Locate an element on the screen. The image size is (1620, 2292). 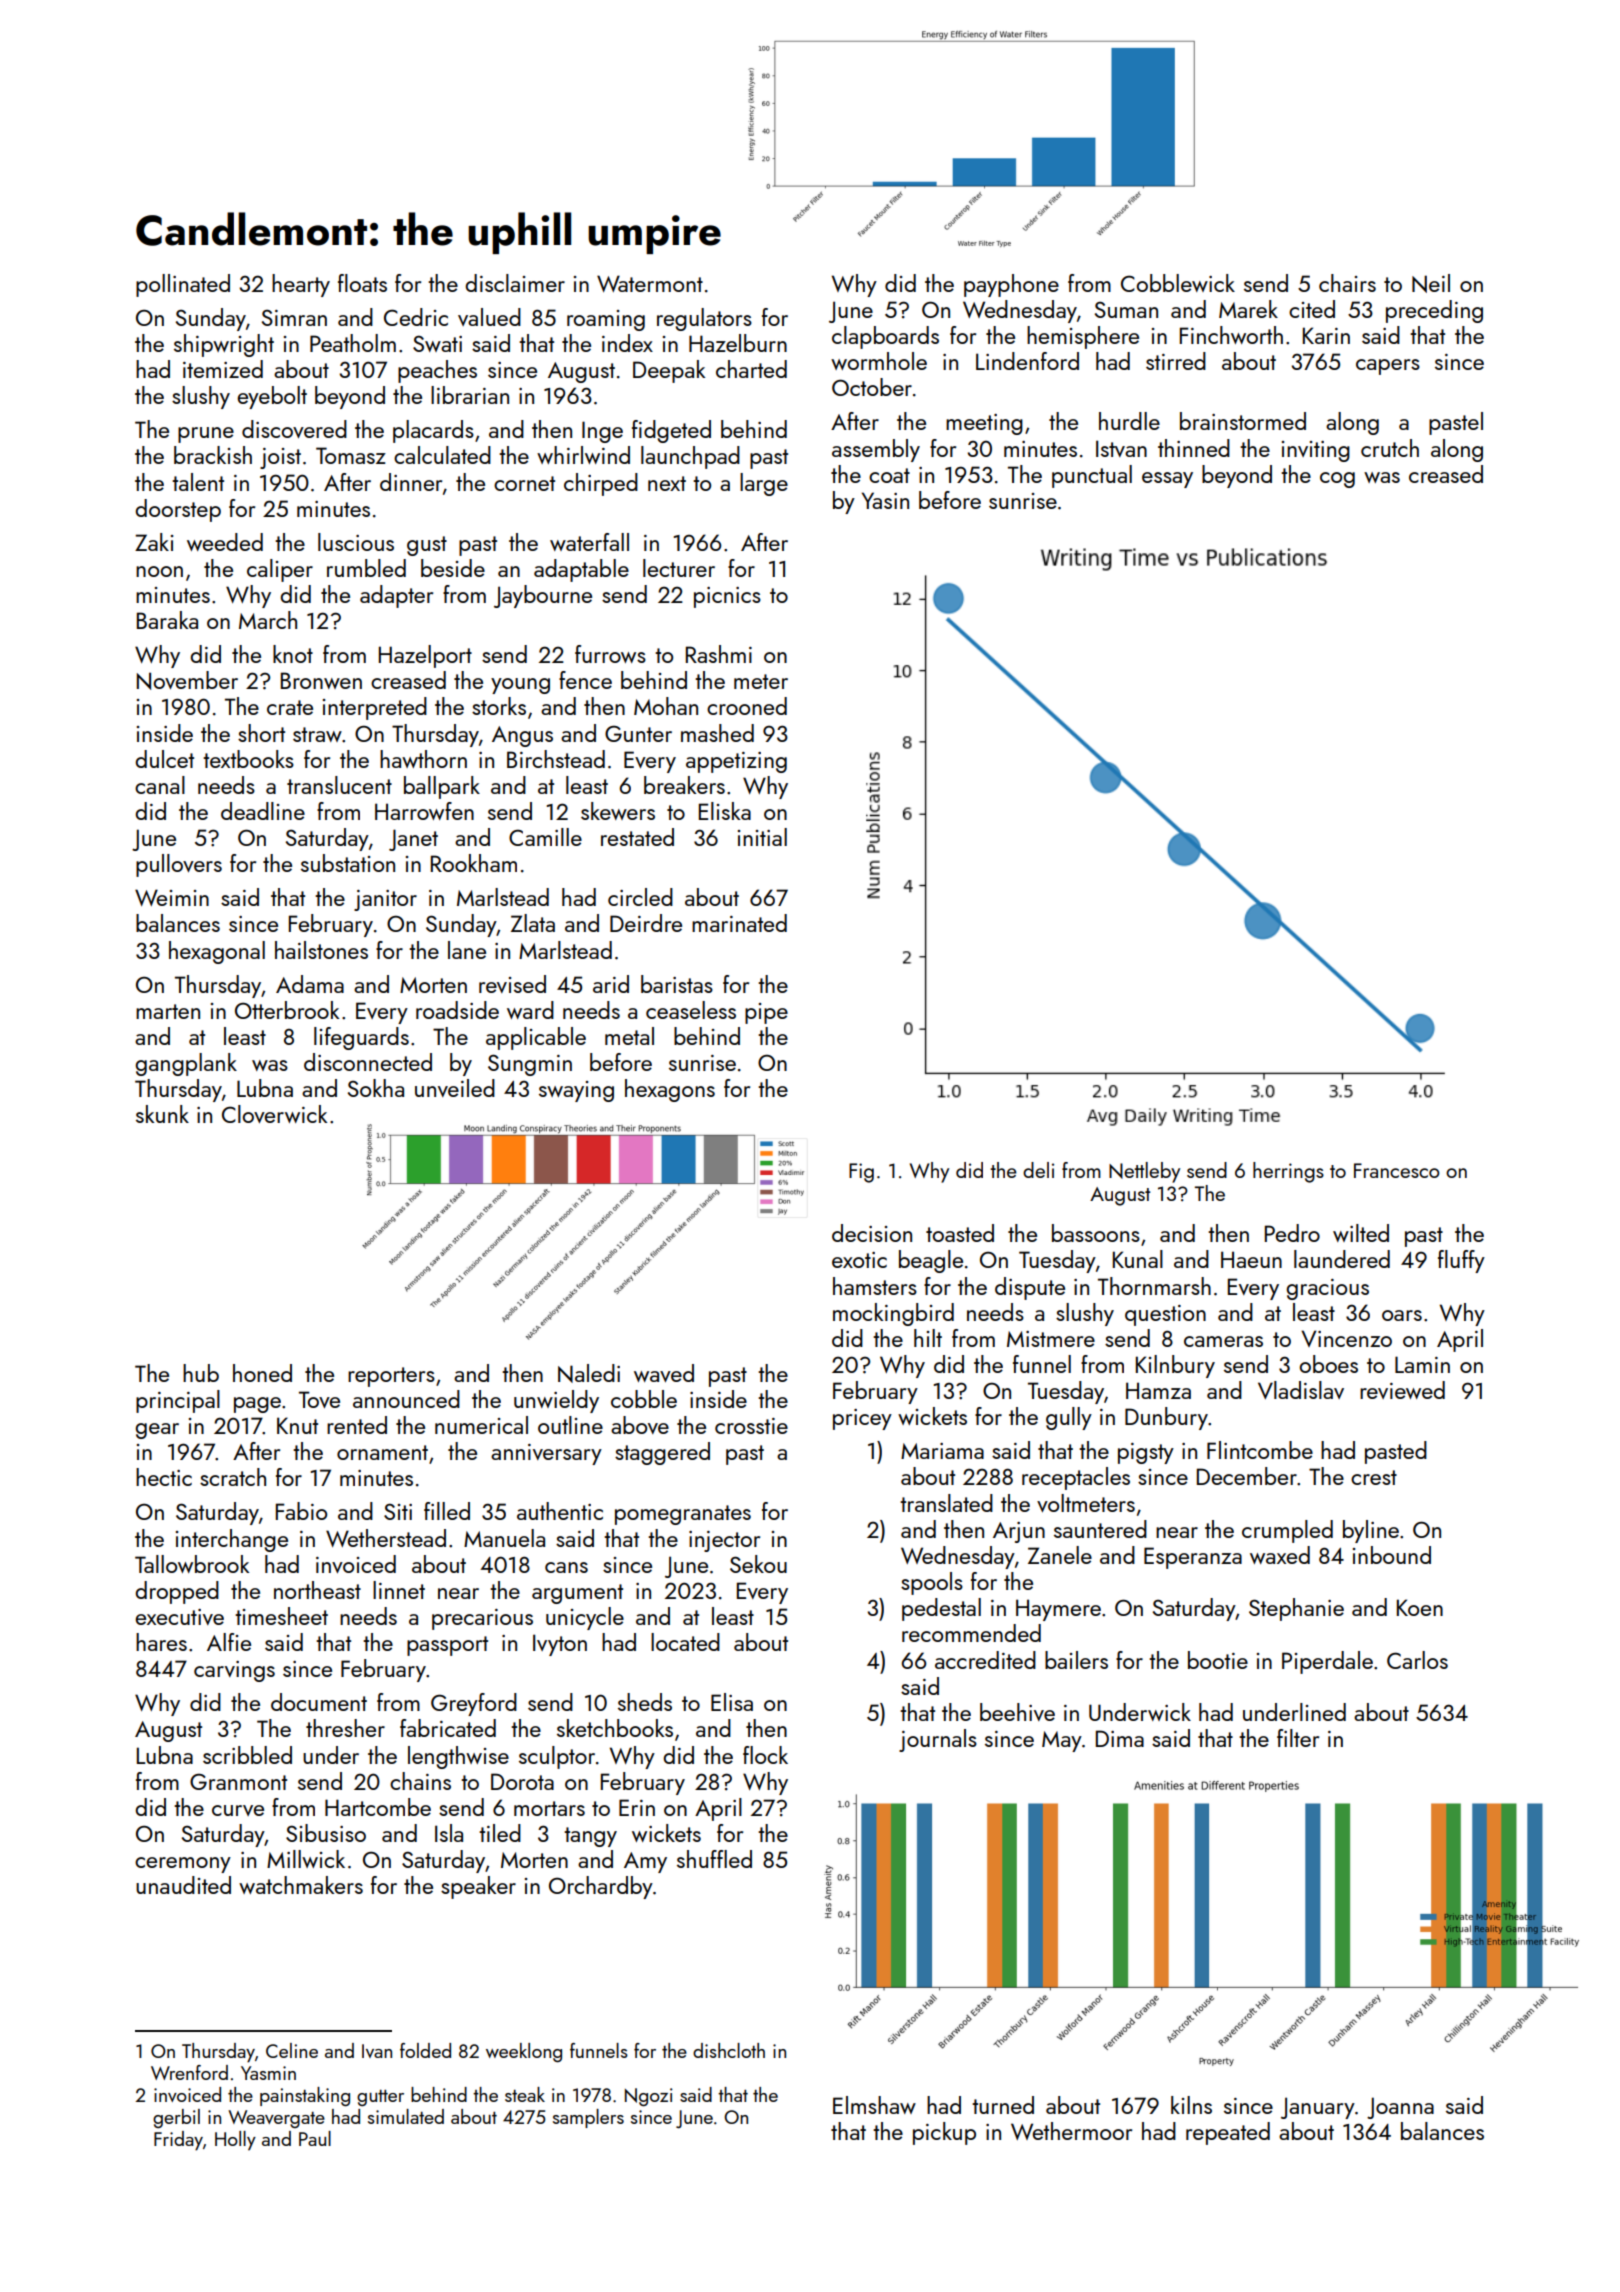
hawthorn is located at coordinates (423, 759).
